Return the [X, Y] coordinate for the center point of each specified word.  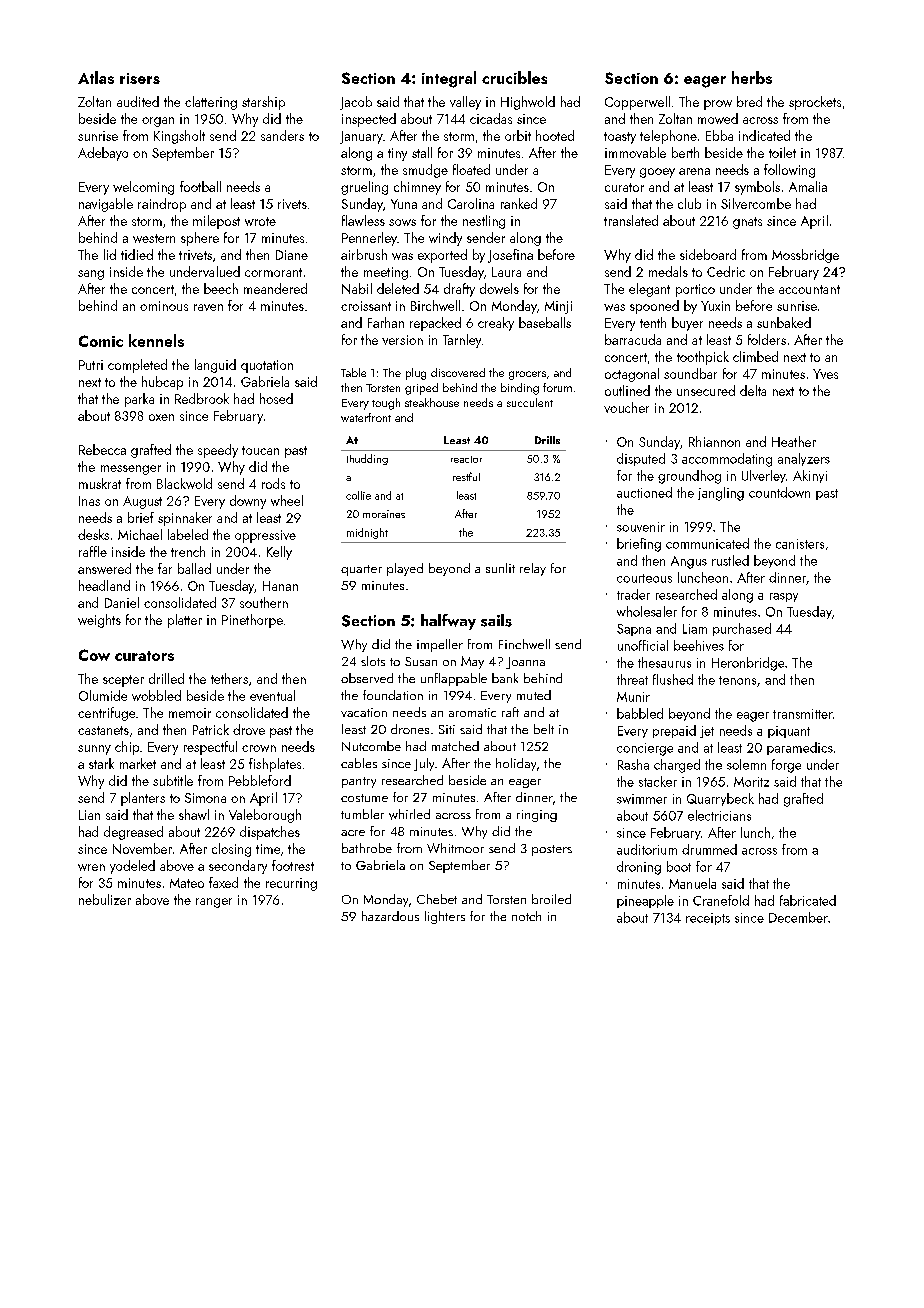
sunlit [500, 568]
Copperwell [637, 103]
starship [263, 103]
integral [449, 79]
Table [353, 372]
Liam [695, 629]
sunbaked [784, 322]
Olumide [103, 695]
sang [91, 275]
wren [91, 867]
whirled [409, 814]
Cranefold [721, 900]
